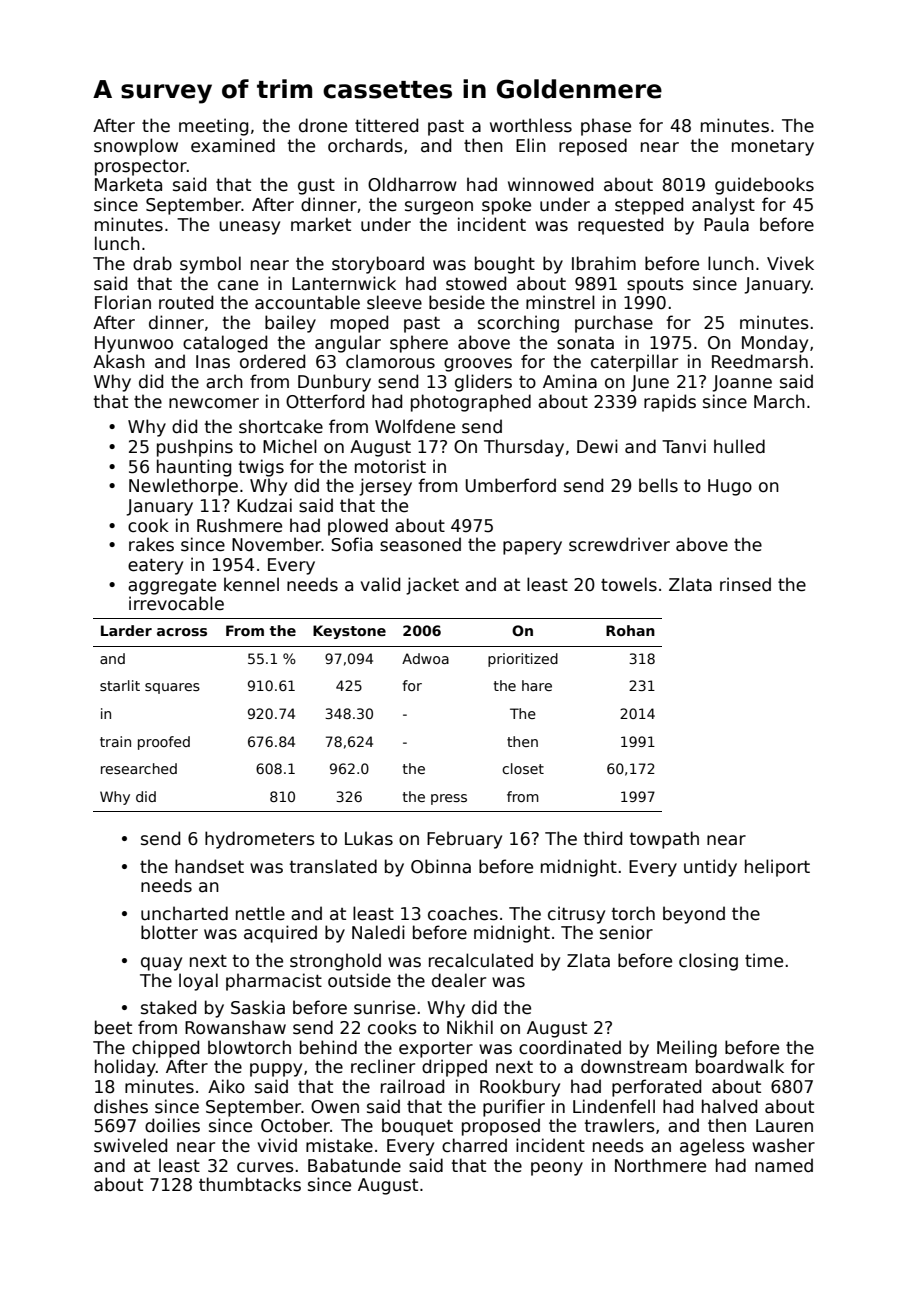 This screenshot has width=908, height=1316. I want to click on winnowed, so click(550, 184).
